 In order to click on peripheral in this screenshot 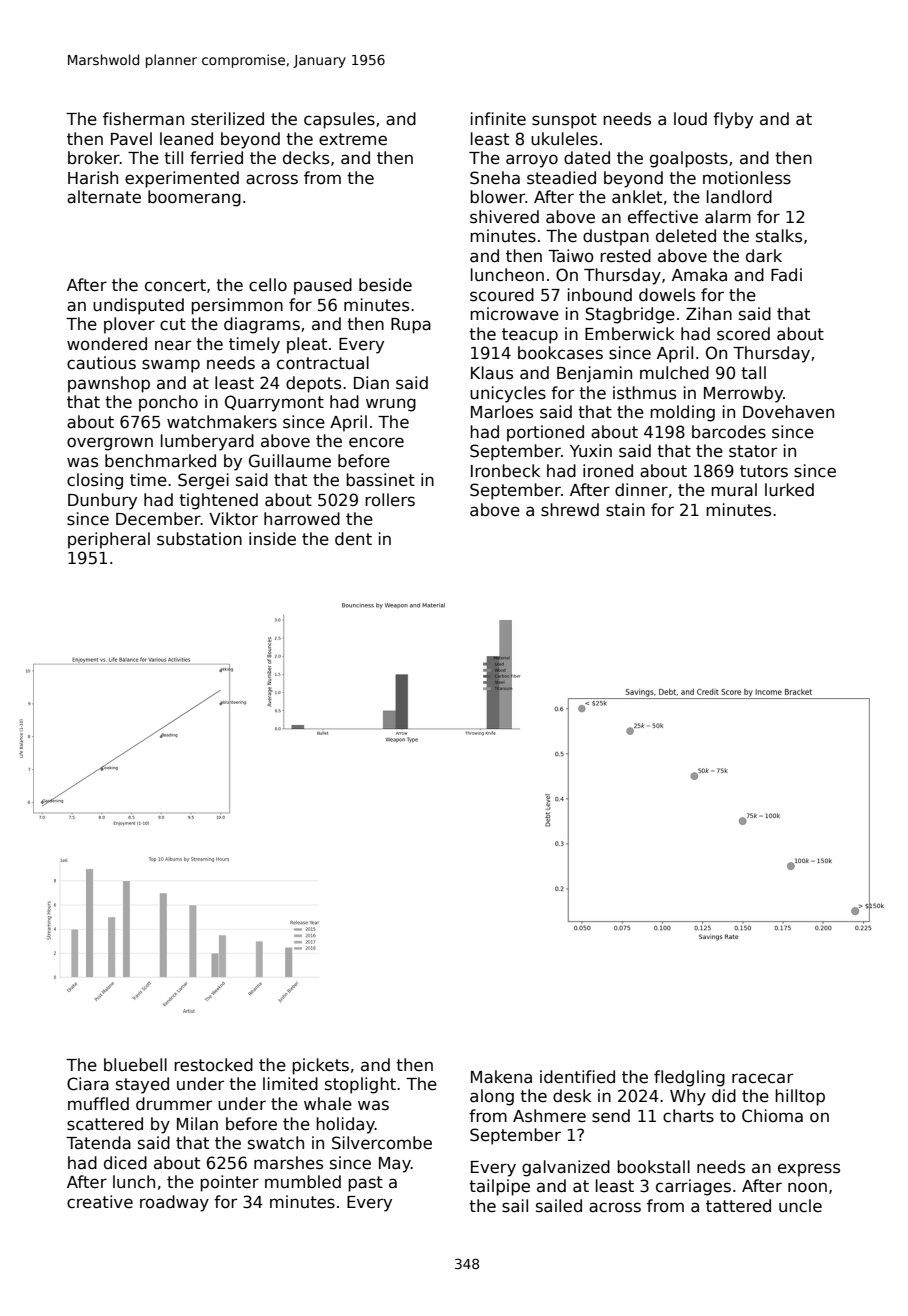, I will do `click(109, 540)`.
